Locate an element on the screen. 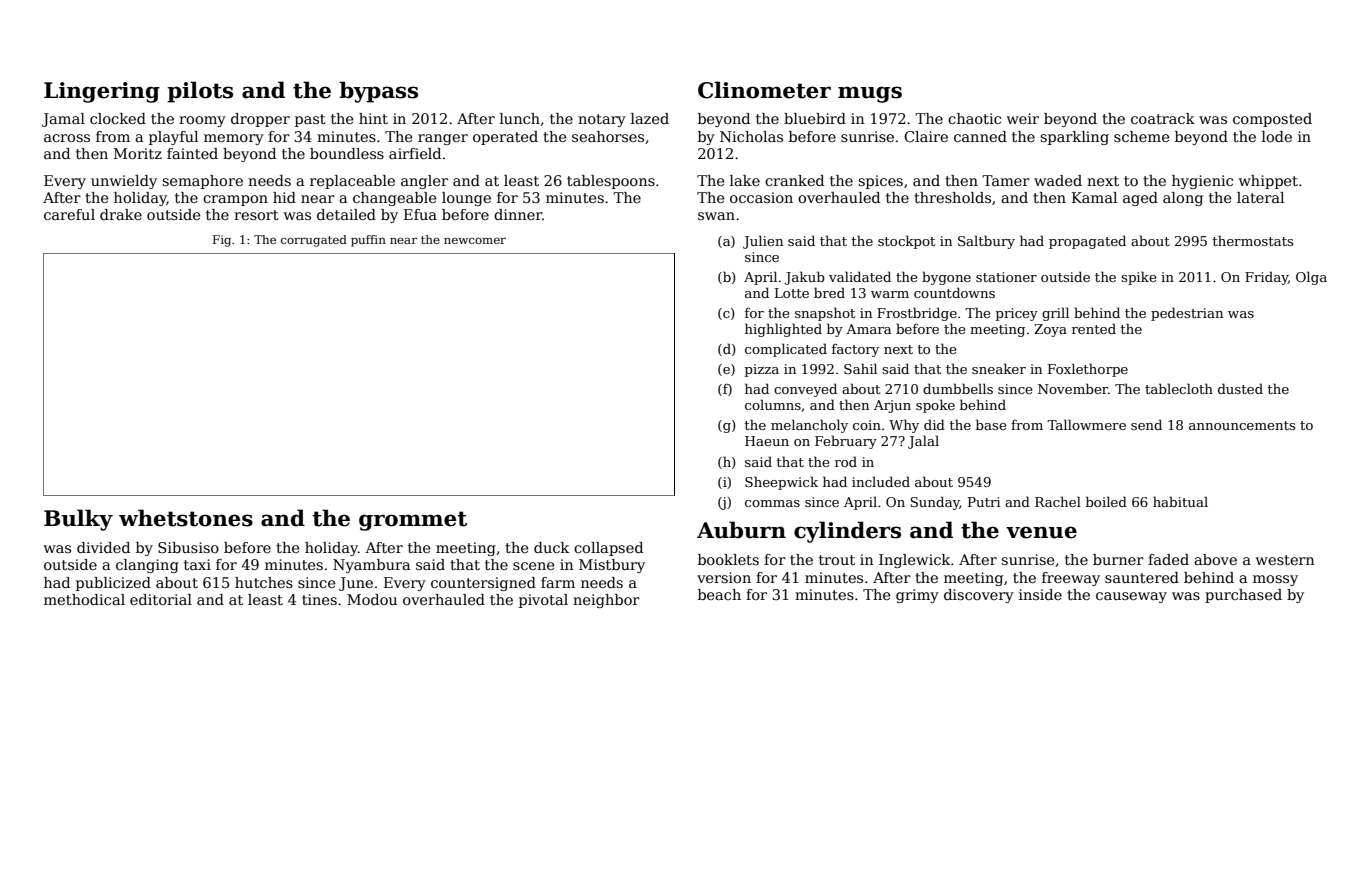 The height and width of the screenshot is (887, 1372). whetstones is located at coordinates (186, 518).
